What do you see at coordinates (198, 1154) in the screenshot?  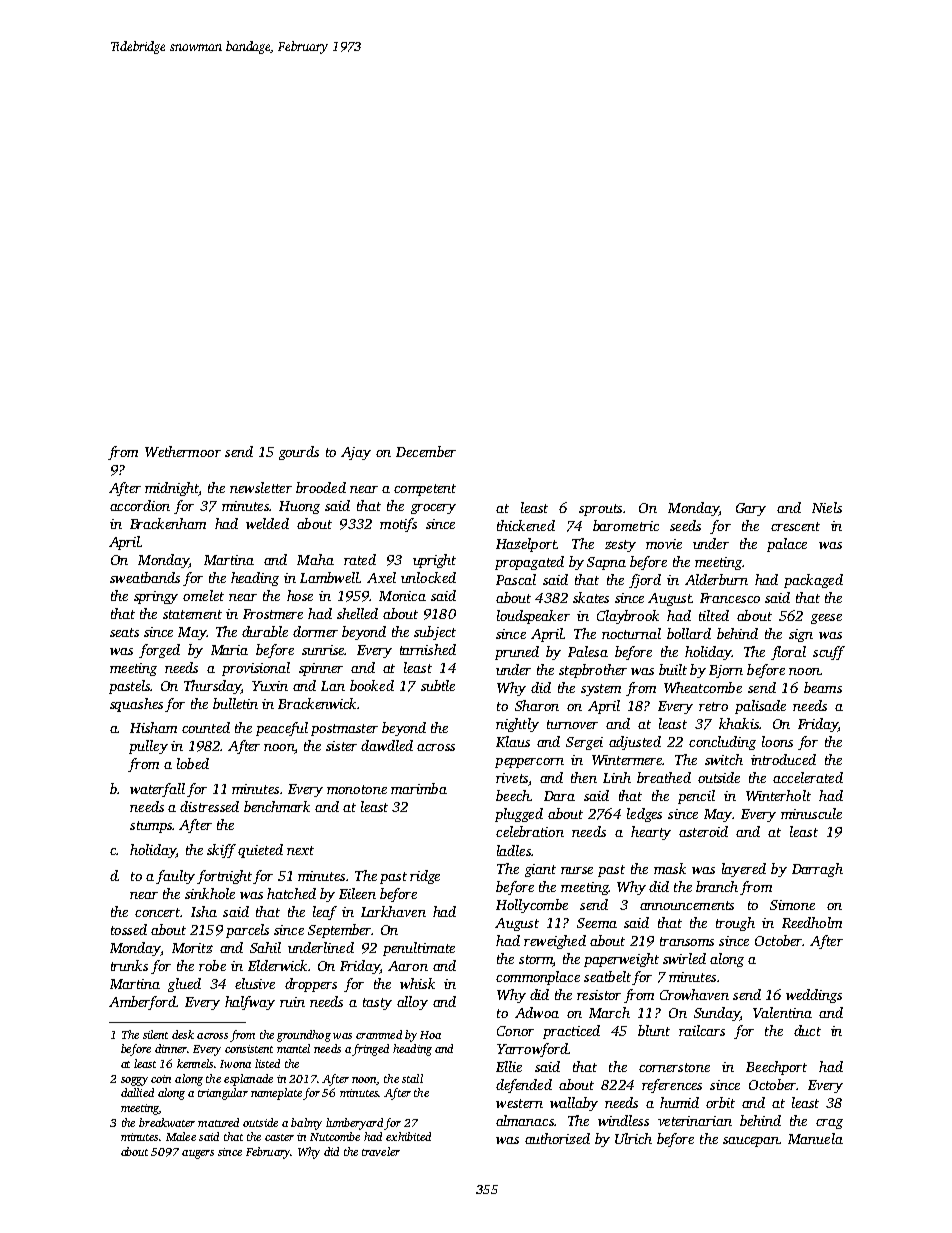 I see `augers` at bounding box center [198, 1154].
